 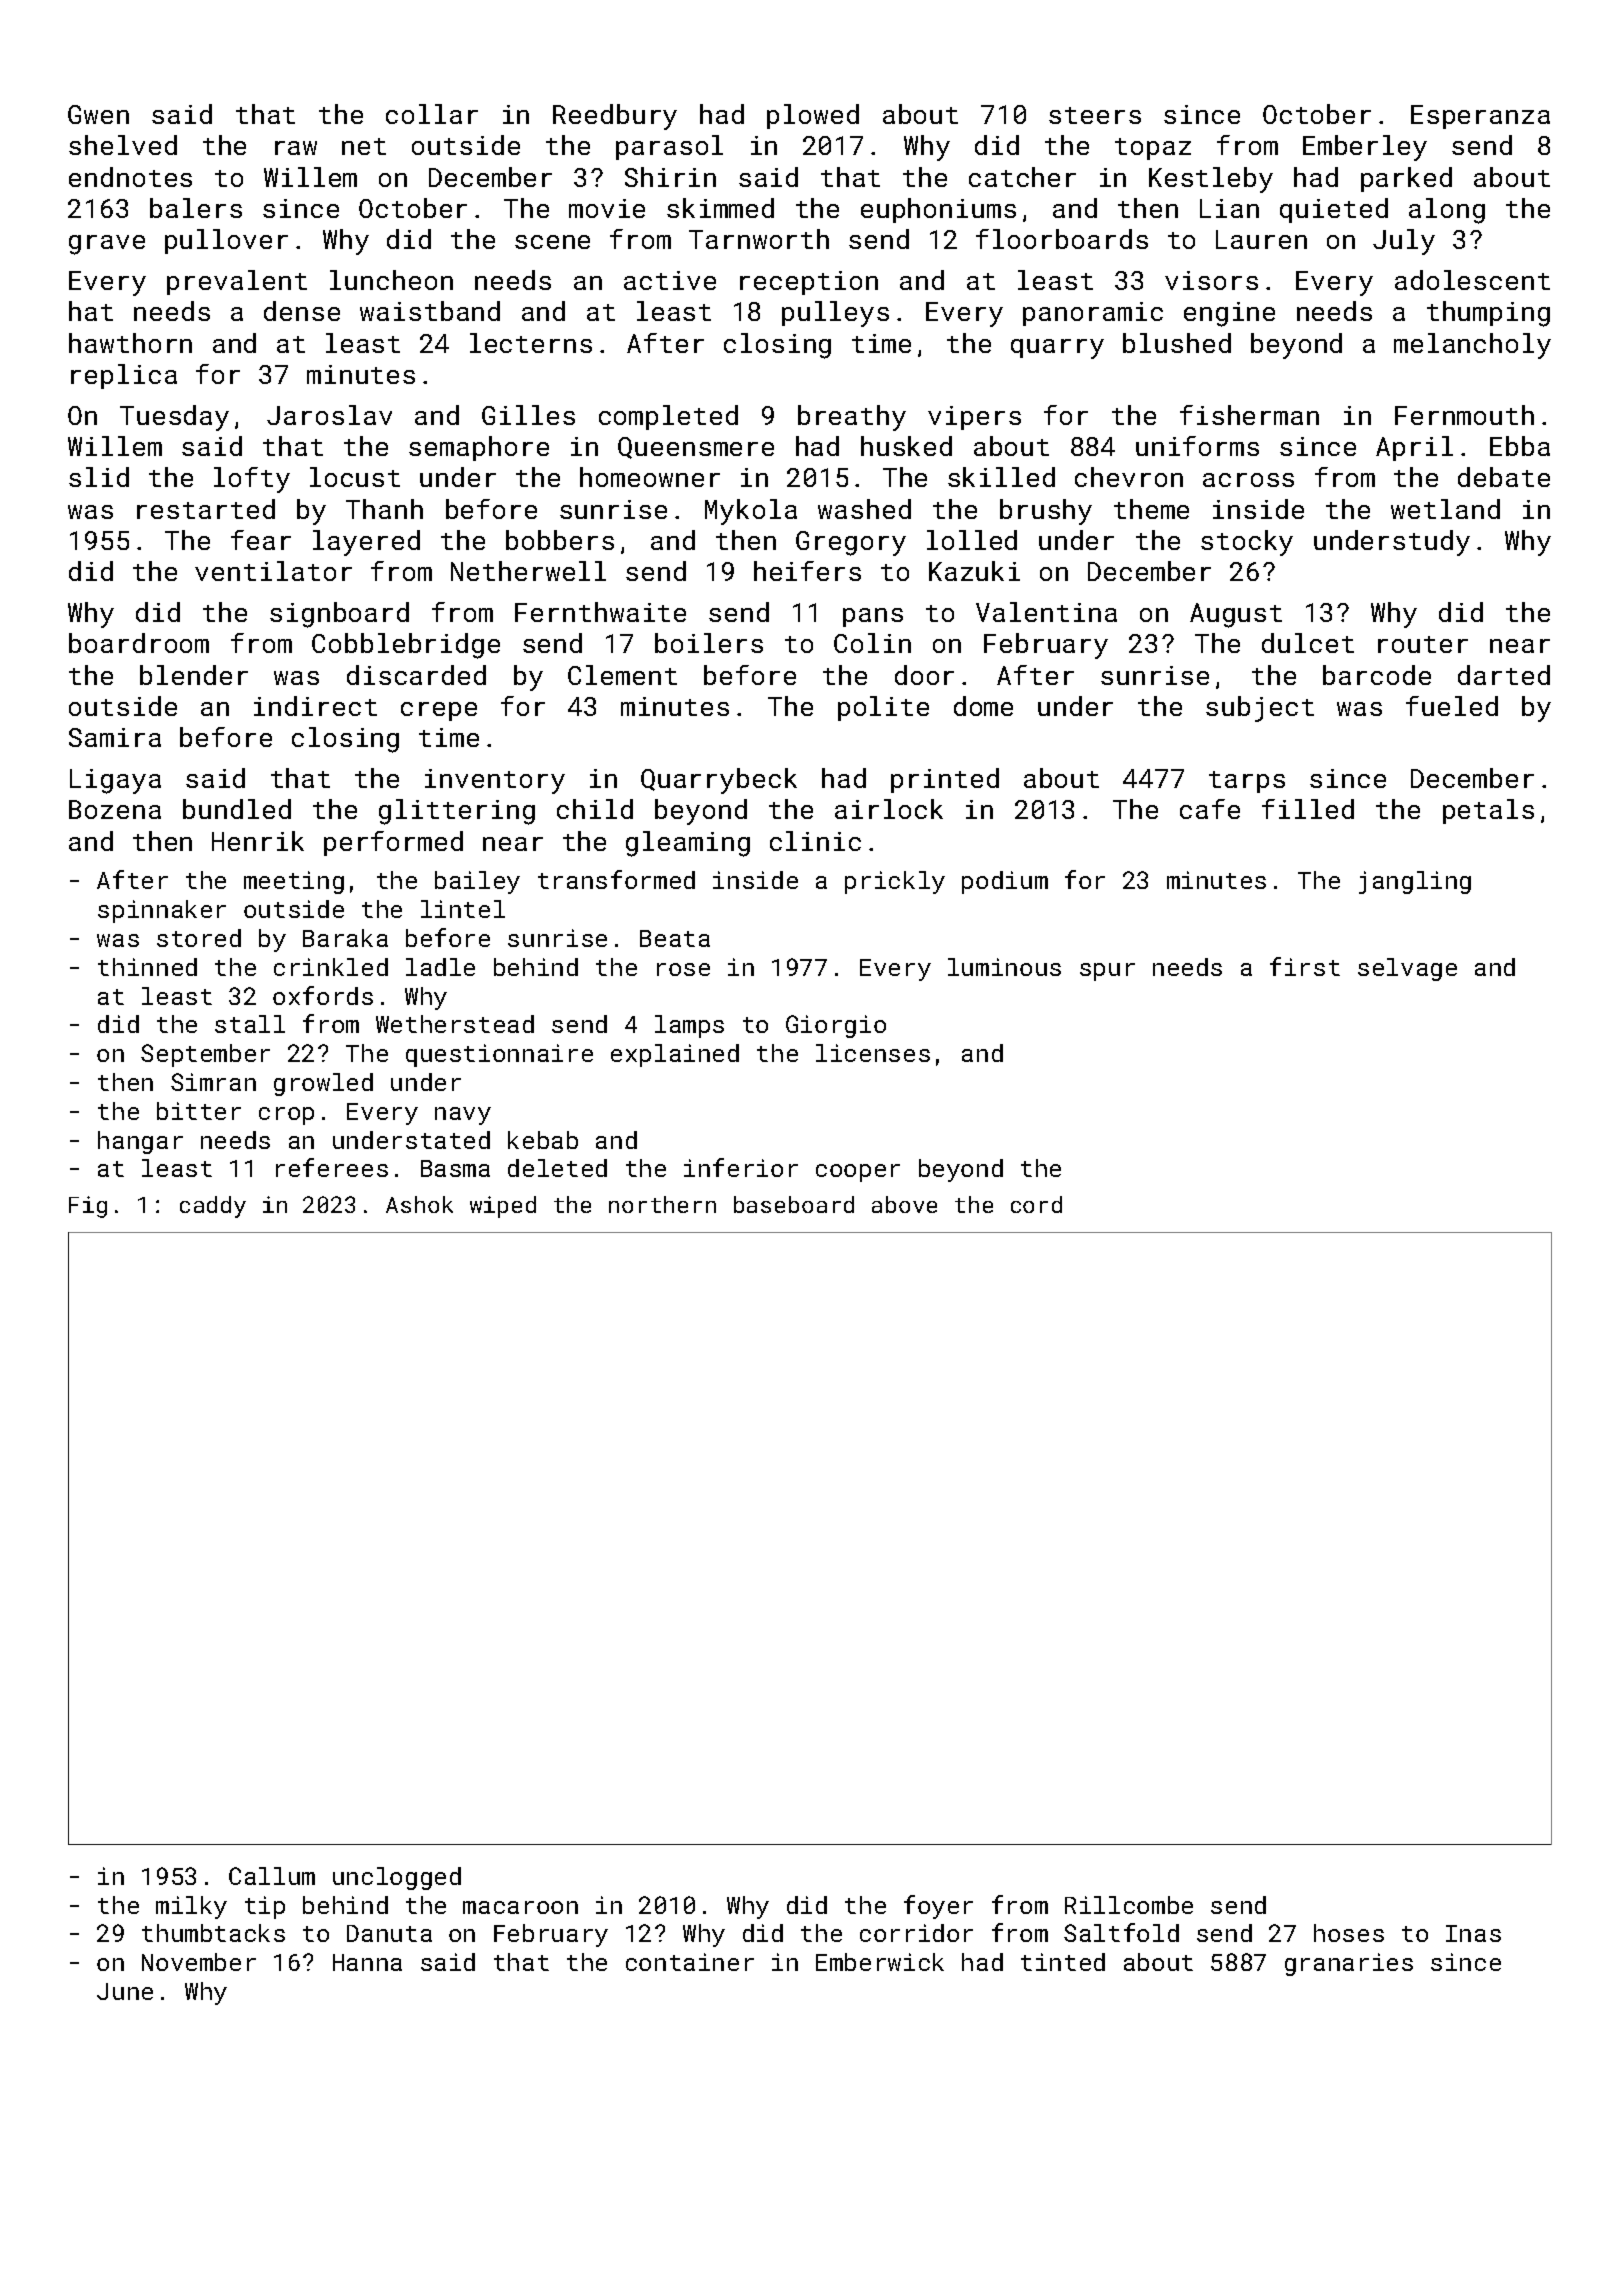 I want to click on collar, so click(x=432, y=114).
